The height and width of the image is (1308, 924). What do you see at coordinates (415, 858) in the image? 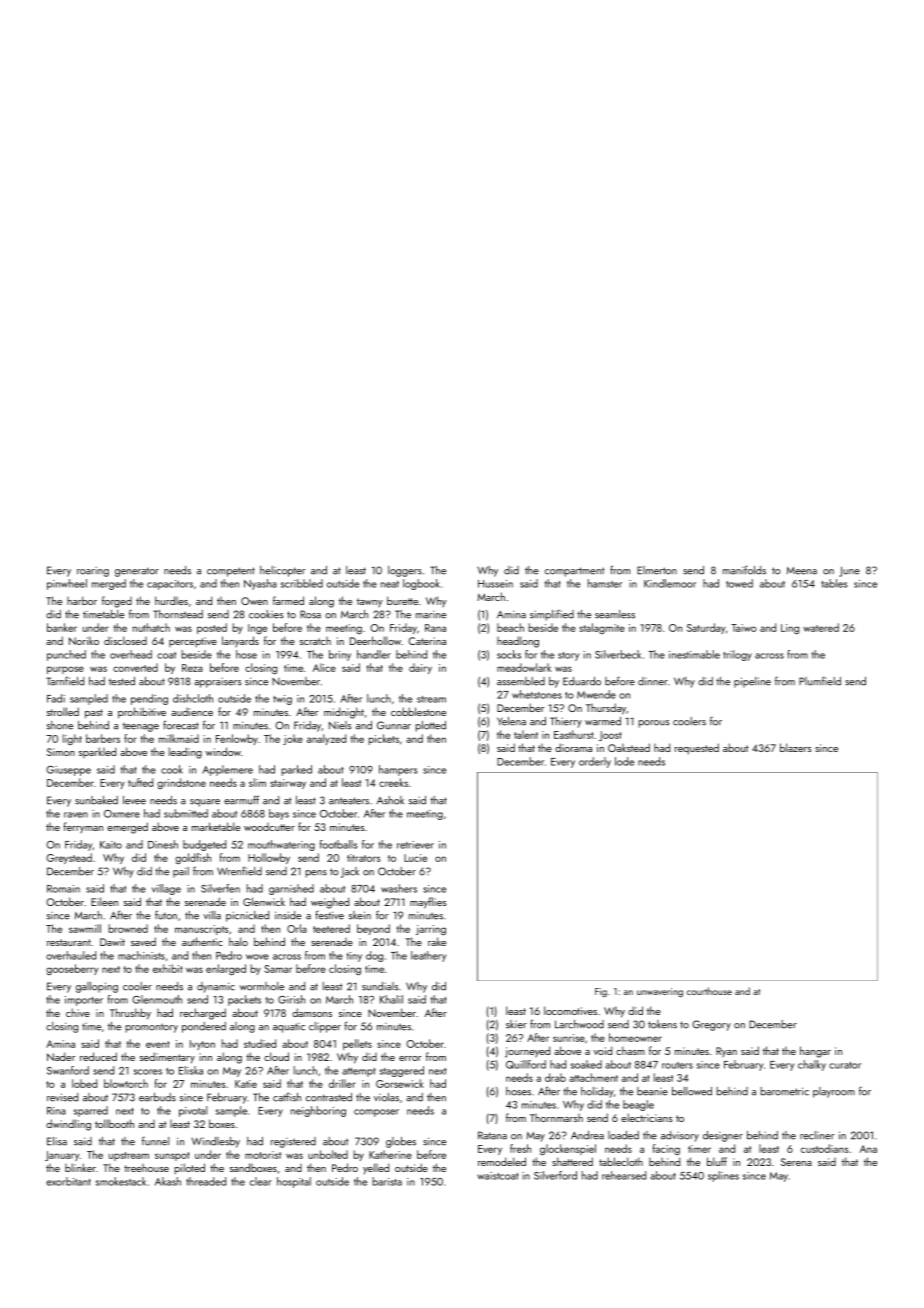
I see `Lucie` at bounding box center [415, 858].
